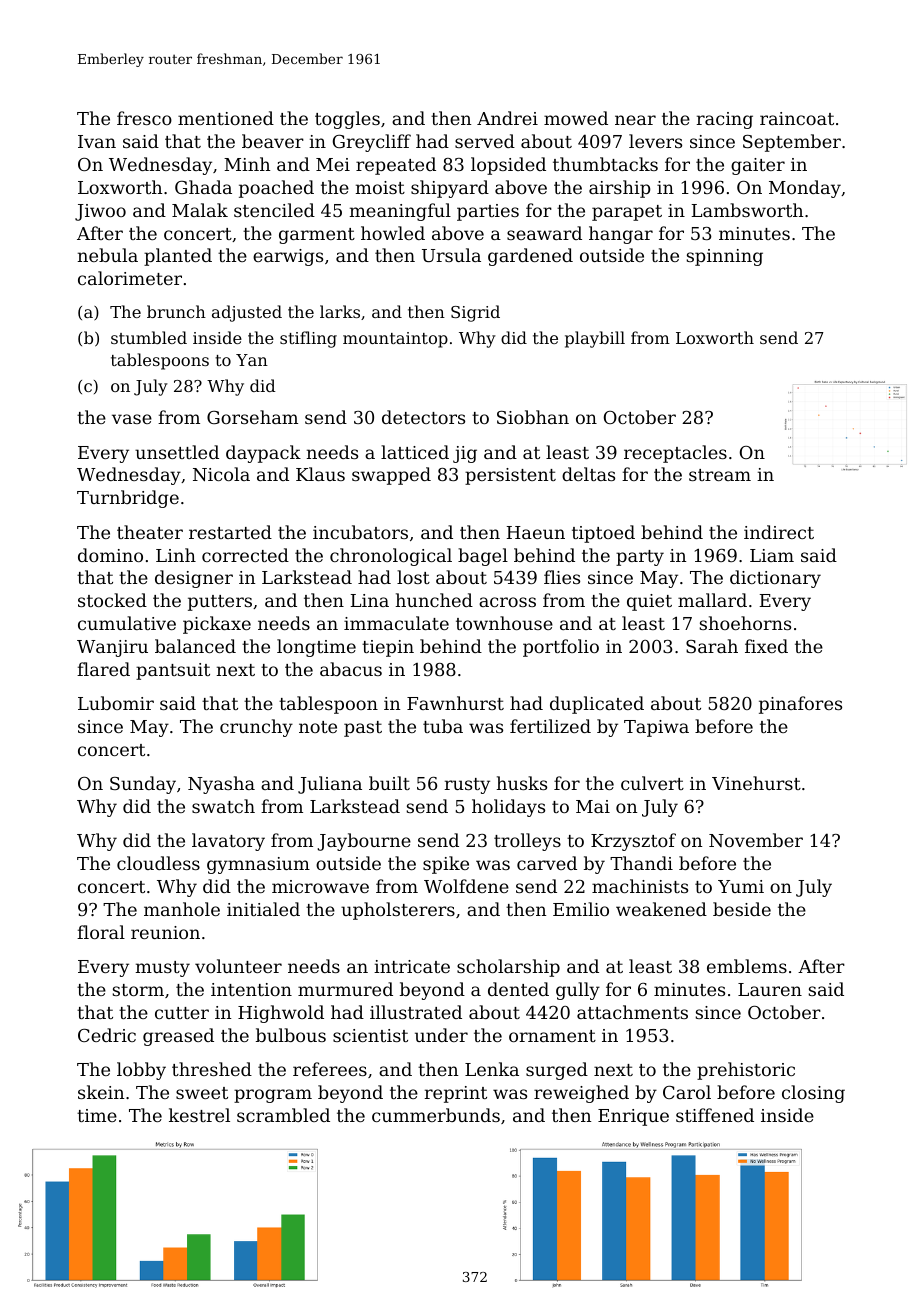 This screenshot has width=924, height=1308. What do you see at coordinates (547, 863) in the screenshot?
I see `carved` at bounding box center [547, 863].
